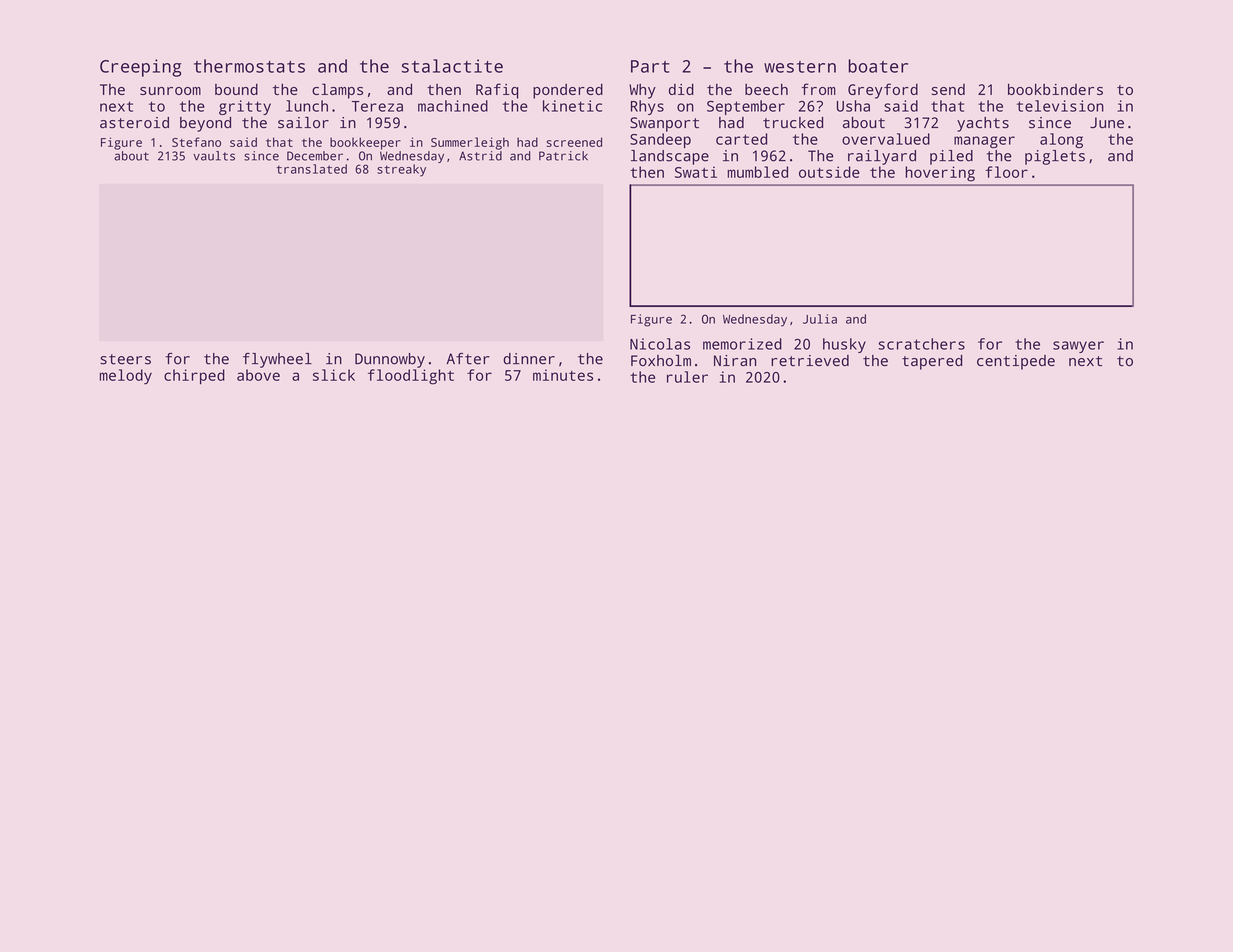 The image size is (1233, 952). I want to click on translated, so click(311, 169).
